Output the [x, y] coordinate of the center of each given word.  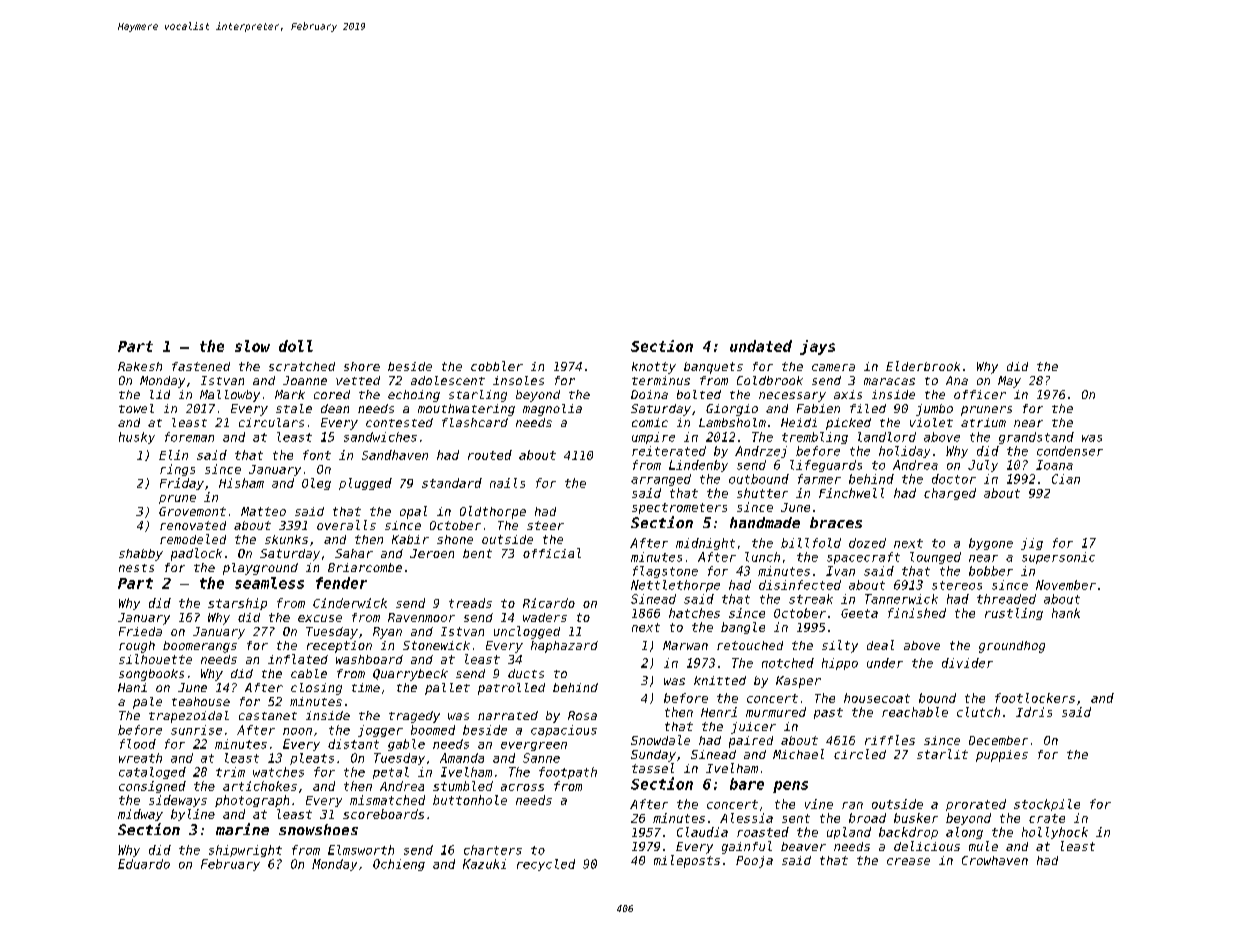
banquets [713, 368]
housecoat [877, 698]
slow [252, 346]
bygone [991, 544]
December [998, 740]
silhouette [155, 659]
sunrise [196, 730]
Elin [173, 455]
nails [507, 483]
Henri [719, 712]
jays [817, 347]
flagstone [665, 572]
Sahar [354, 553]
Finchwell [851, 493]
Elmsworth [361, 850]
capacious [564, 731]
